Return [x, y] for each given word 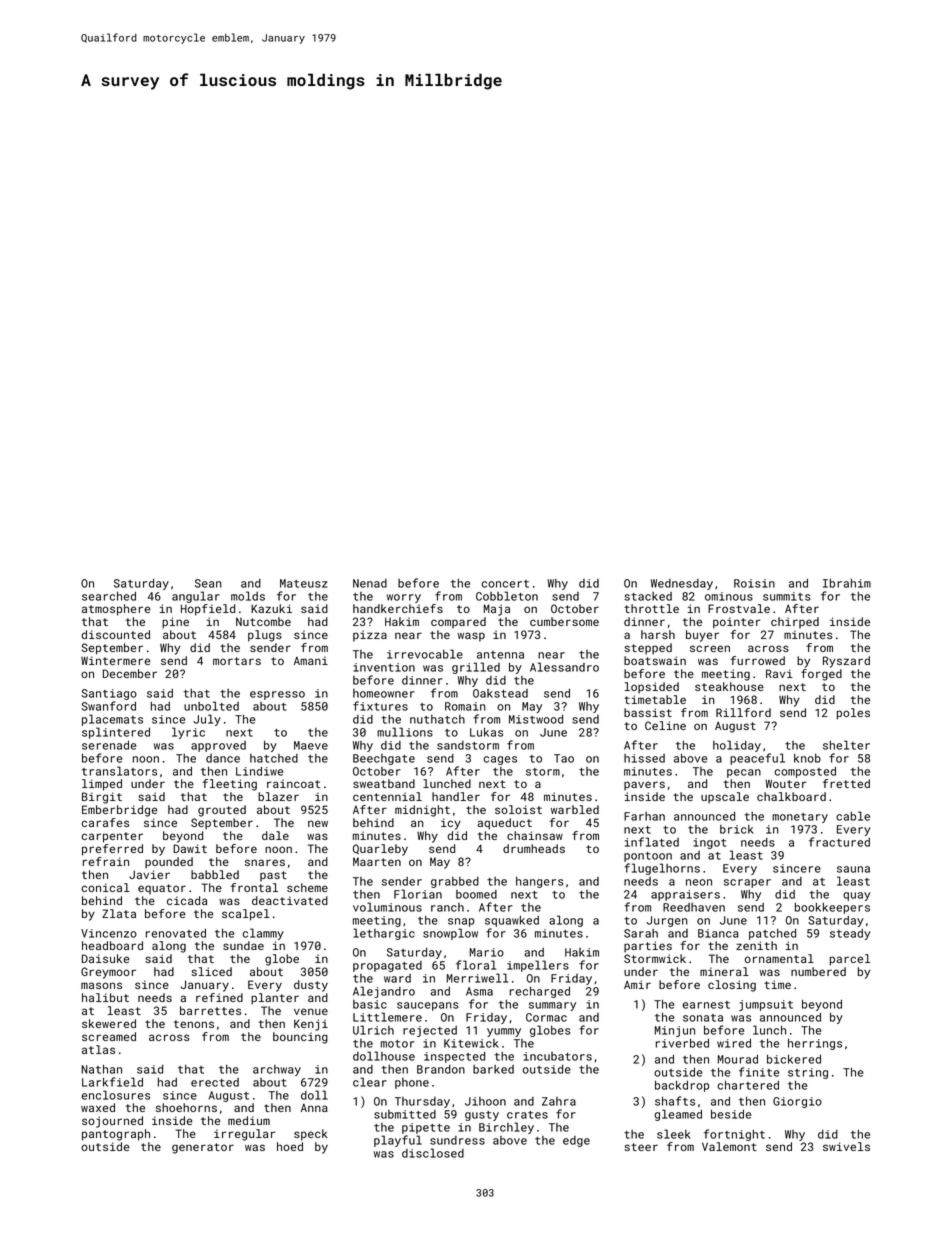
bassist [648, 712]
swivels [846, 1146]
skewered [109, 1023]
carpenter [112, 837]
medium [249, 1120]
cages [500, 760]
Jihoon [485, 1101]
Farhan [644, 816]
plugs [265, 636]
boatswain [655, 660]
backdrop [682, 1086]
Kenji [311, 1025]
